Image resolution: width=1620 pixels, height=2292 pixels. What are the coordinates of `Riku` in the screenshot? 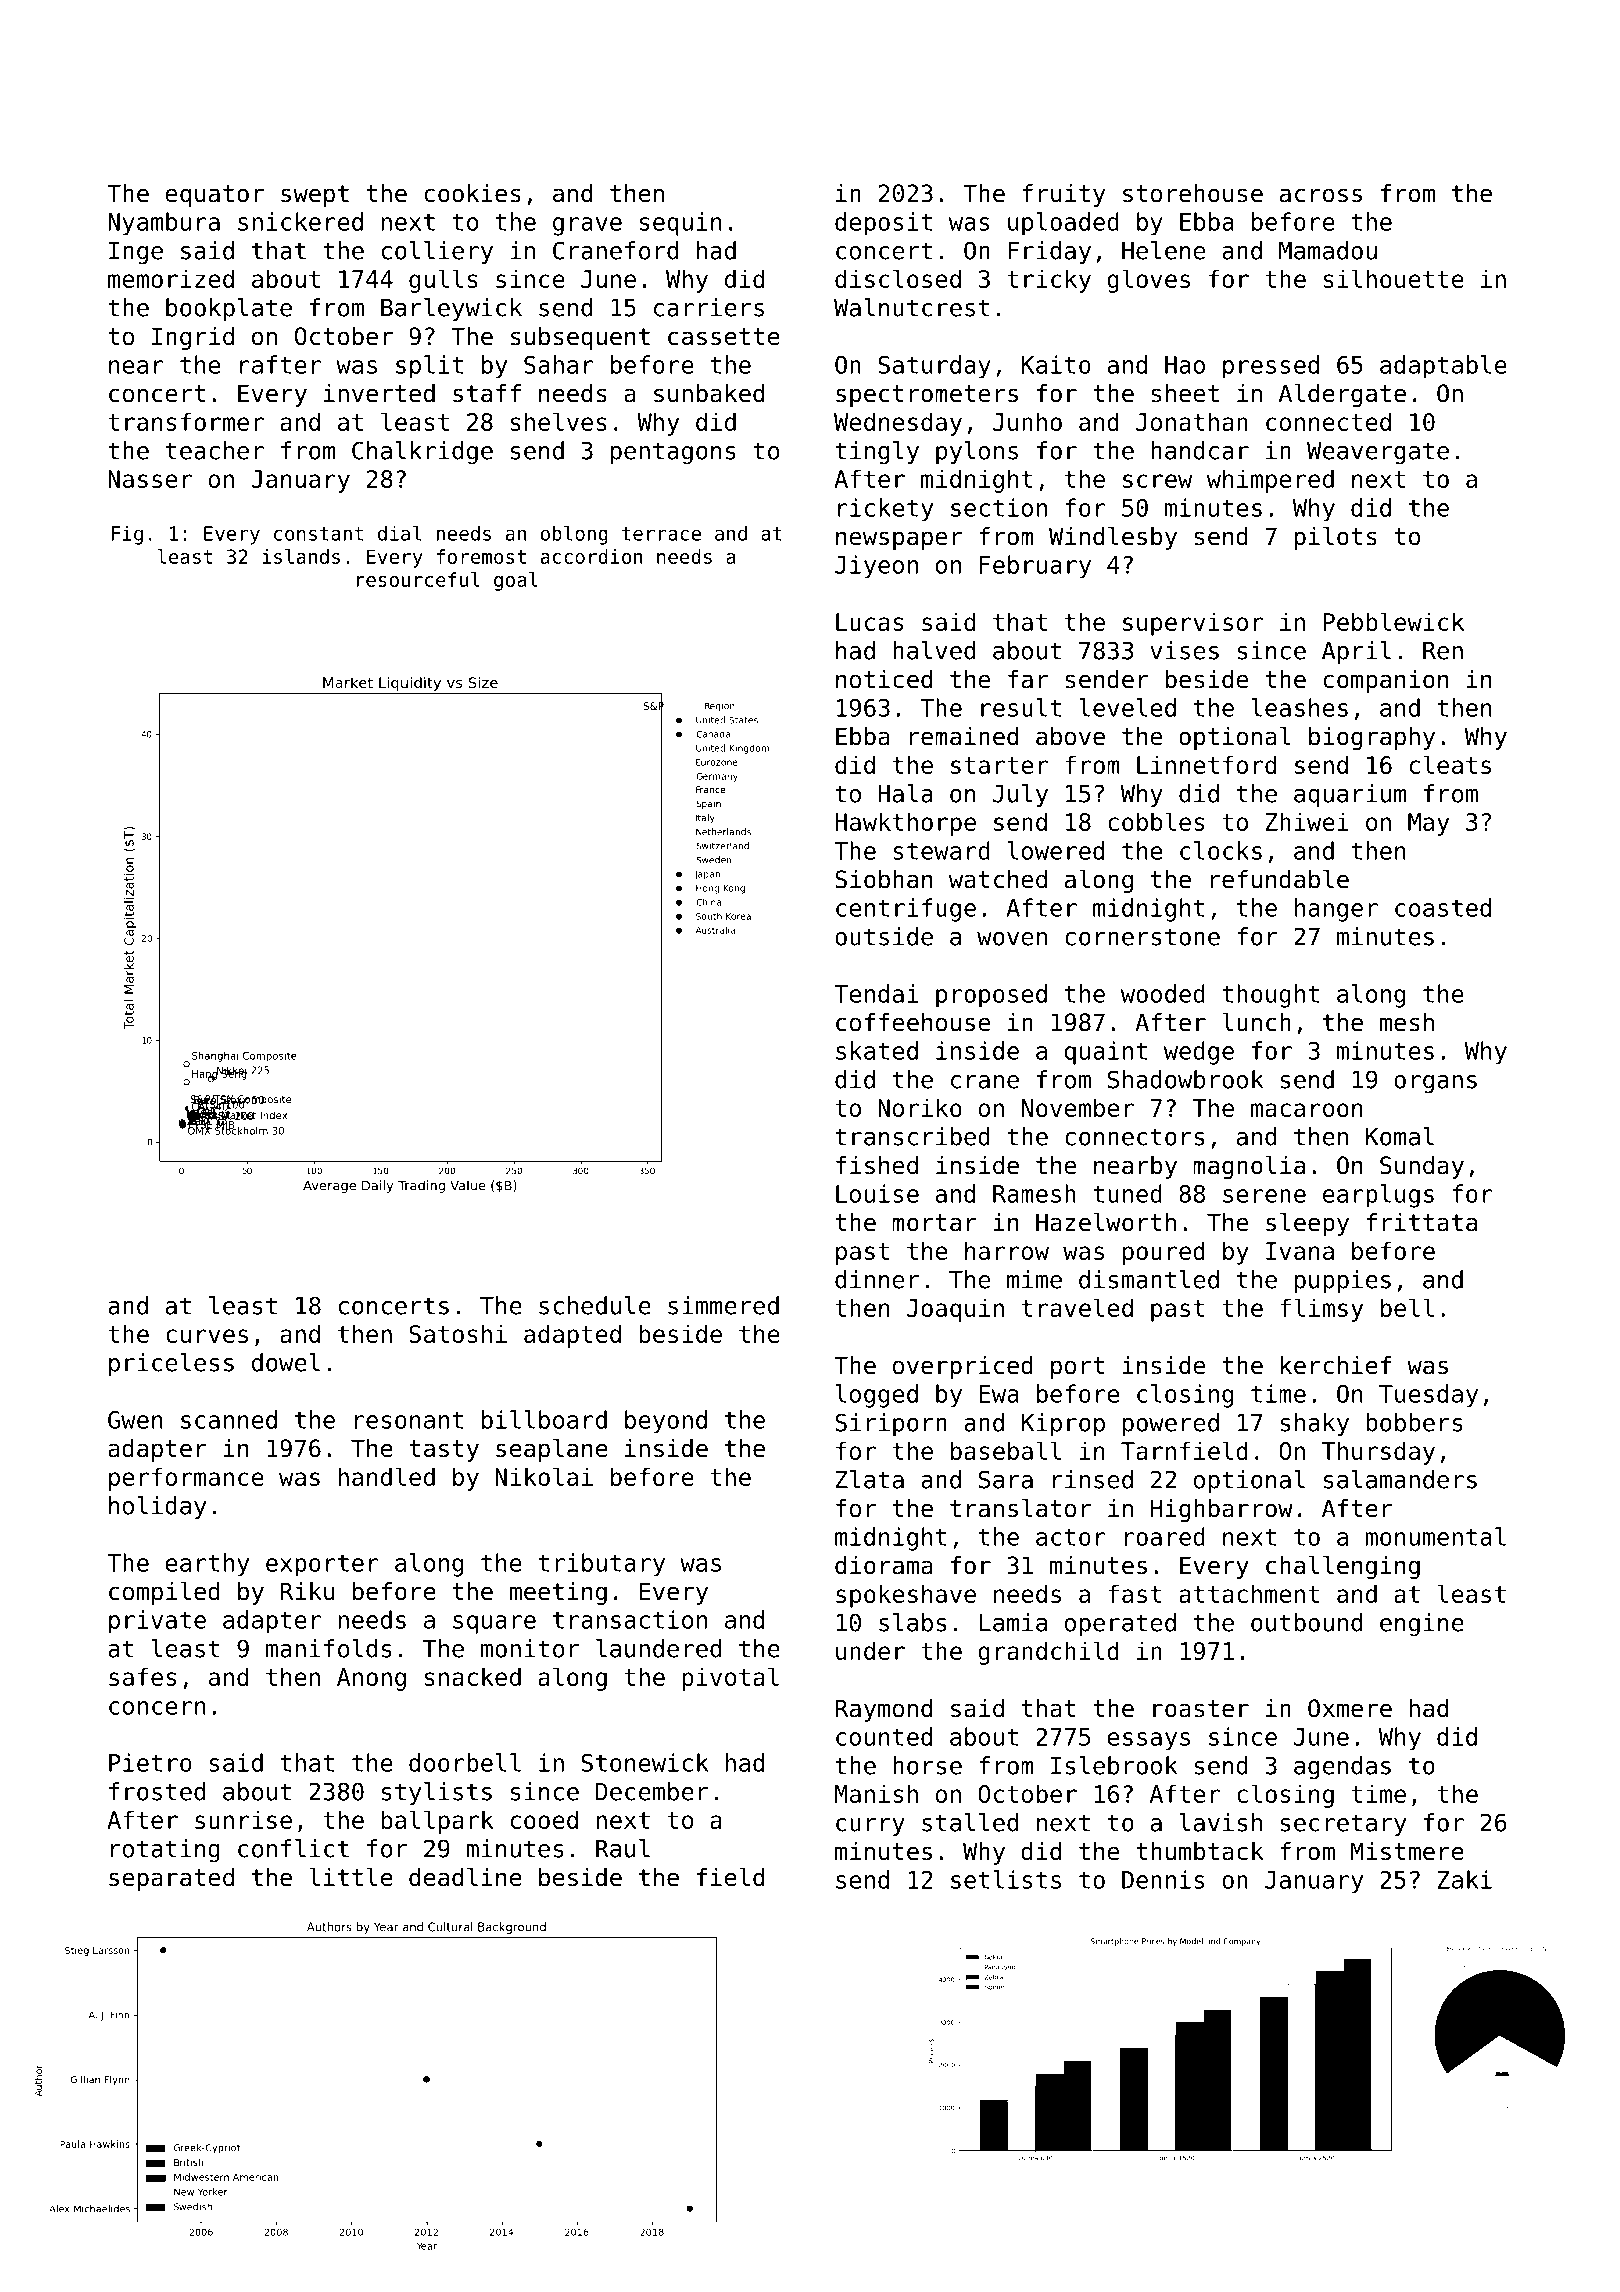 It's located at (307, 1591).
